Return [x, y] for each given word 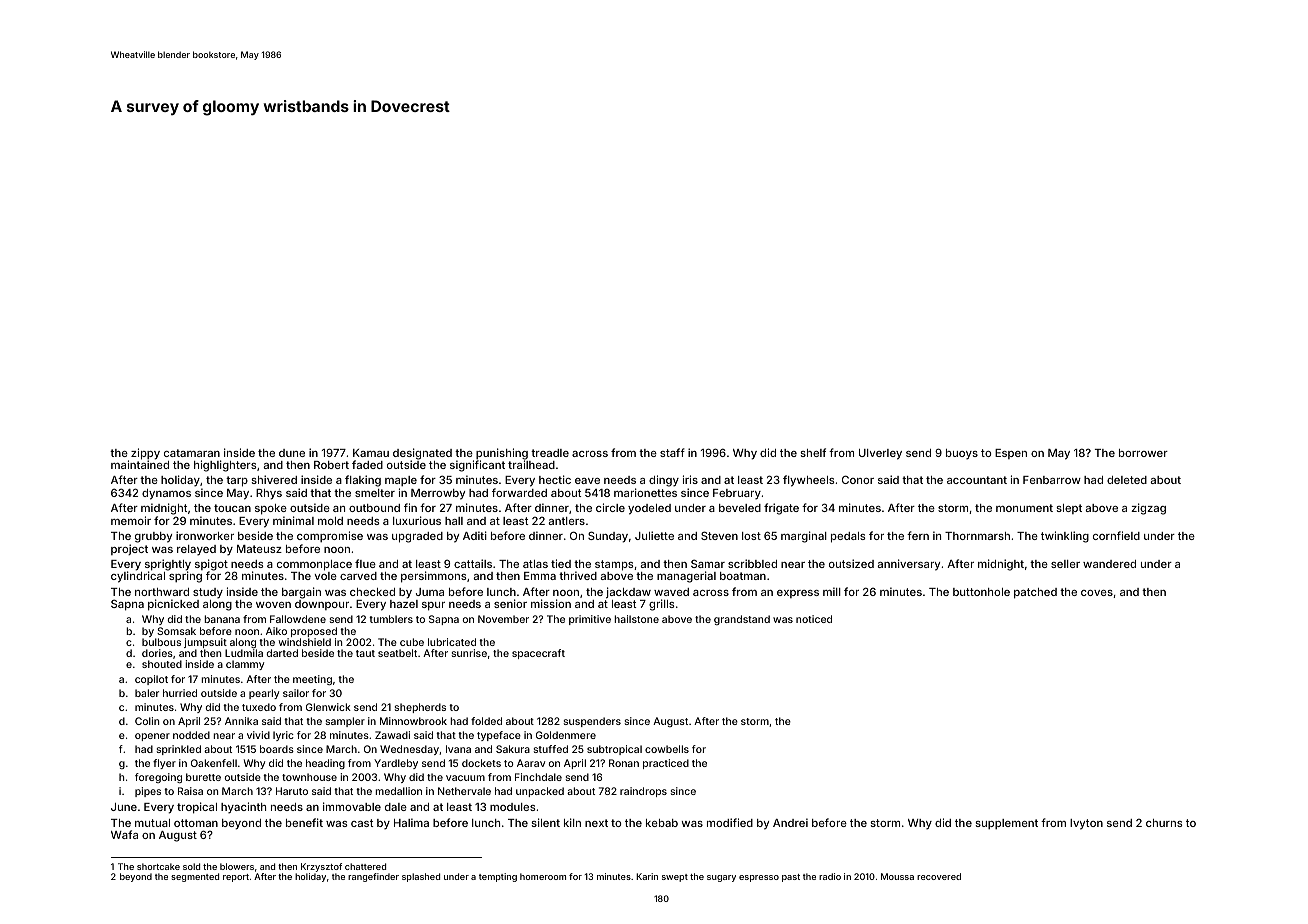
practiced [666, 764]
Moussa [897, 876]
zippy [145, 454]
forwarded [519, 492]
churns [1164, 823]
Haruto [292, 791]
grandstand [742, 620]
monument [1024, 508]
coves [1097, 593]
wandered [1109, 564]
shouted [162, 664]
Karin [647, 876]
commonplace [314, 565]
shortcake [158, 866]
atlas [535, 564]
